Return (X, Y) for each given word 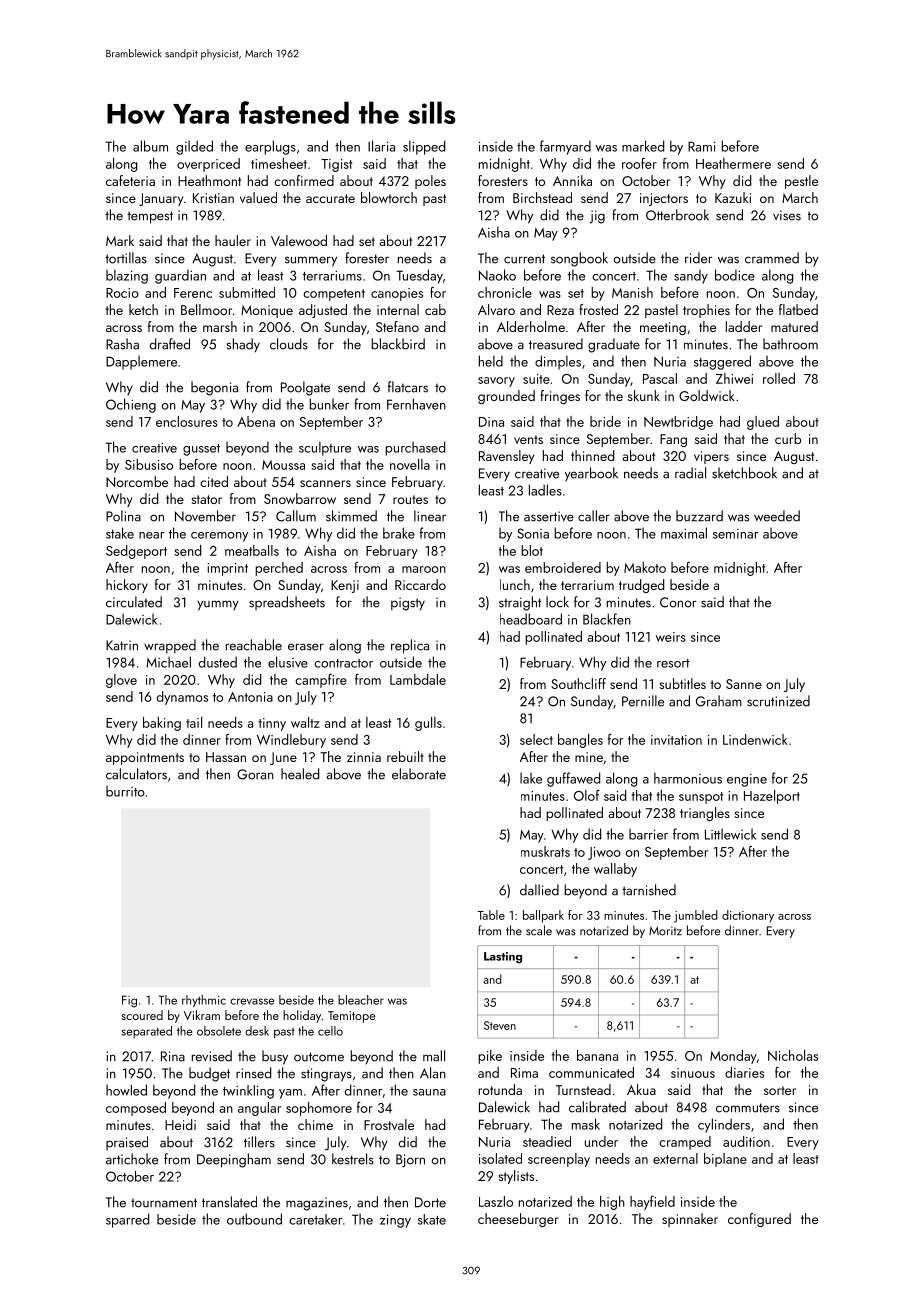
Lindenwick (755, 739)
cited (214, 481)
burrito (125, 791)
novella (410, 464)
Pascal (660, 378)
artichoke (132, 1159)
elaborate (419, 774)
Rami (701, 146)
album (150, 146)
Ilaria (381, 146)
